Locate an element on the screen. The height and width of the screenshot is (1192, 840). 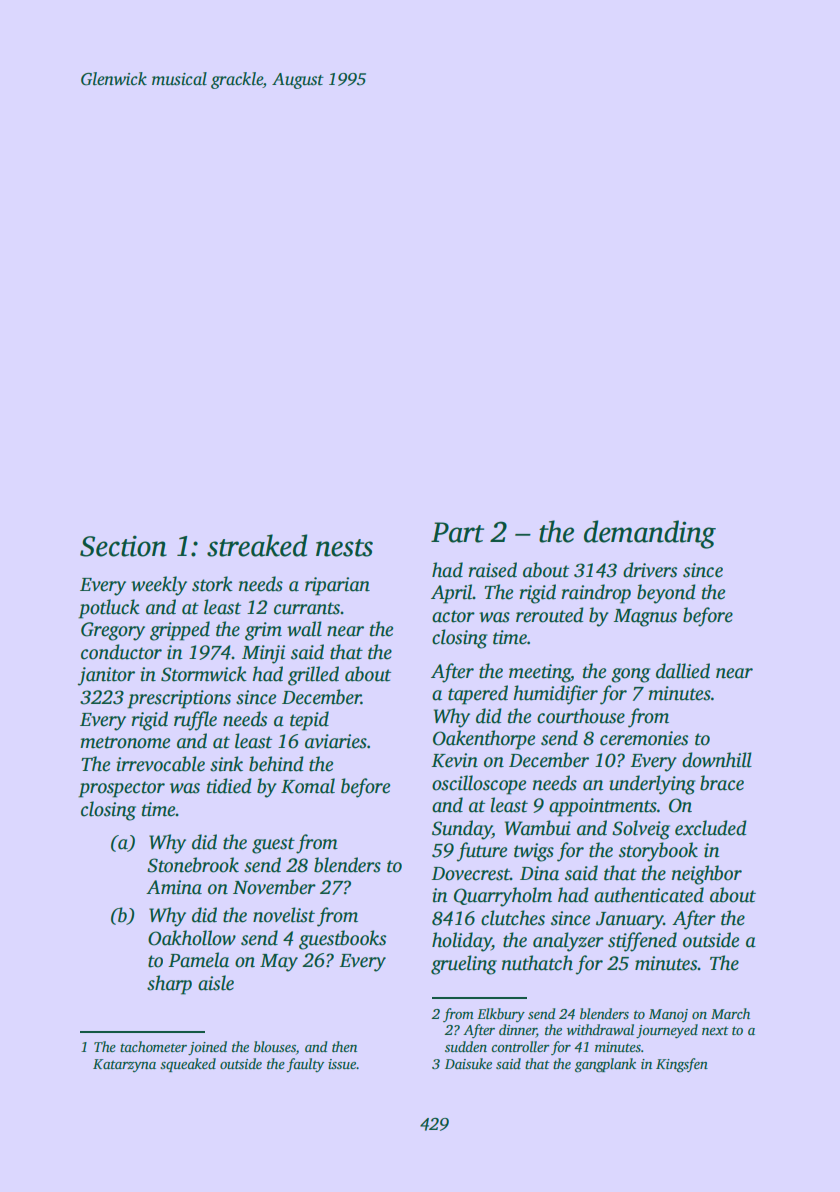
Gregory is located at coordinates (113, 631).
